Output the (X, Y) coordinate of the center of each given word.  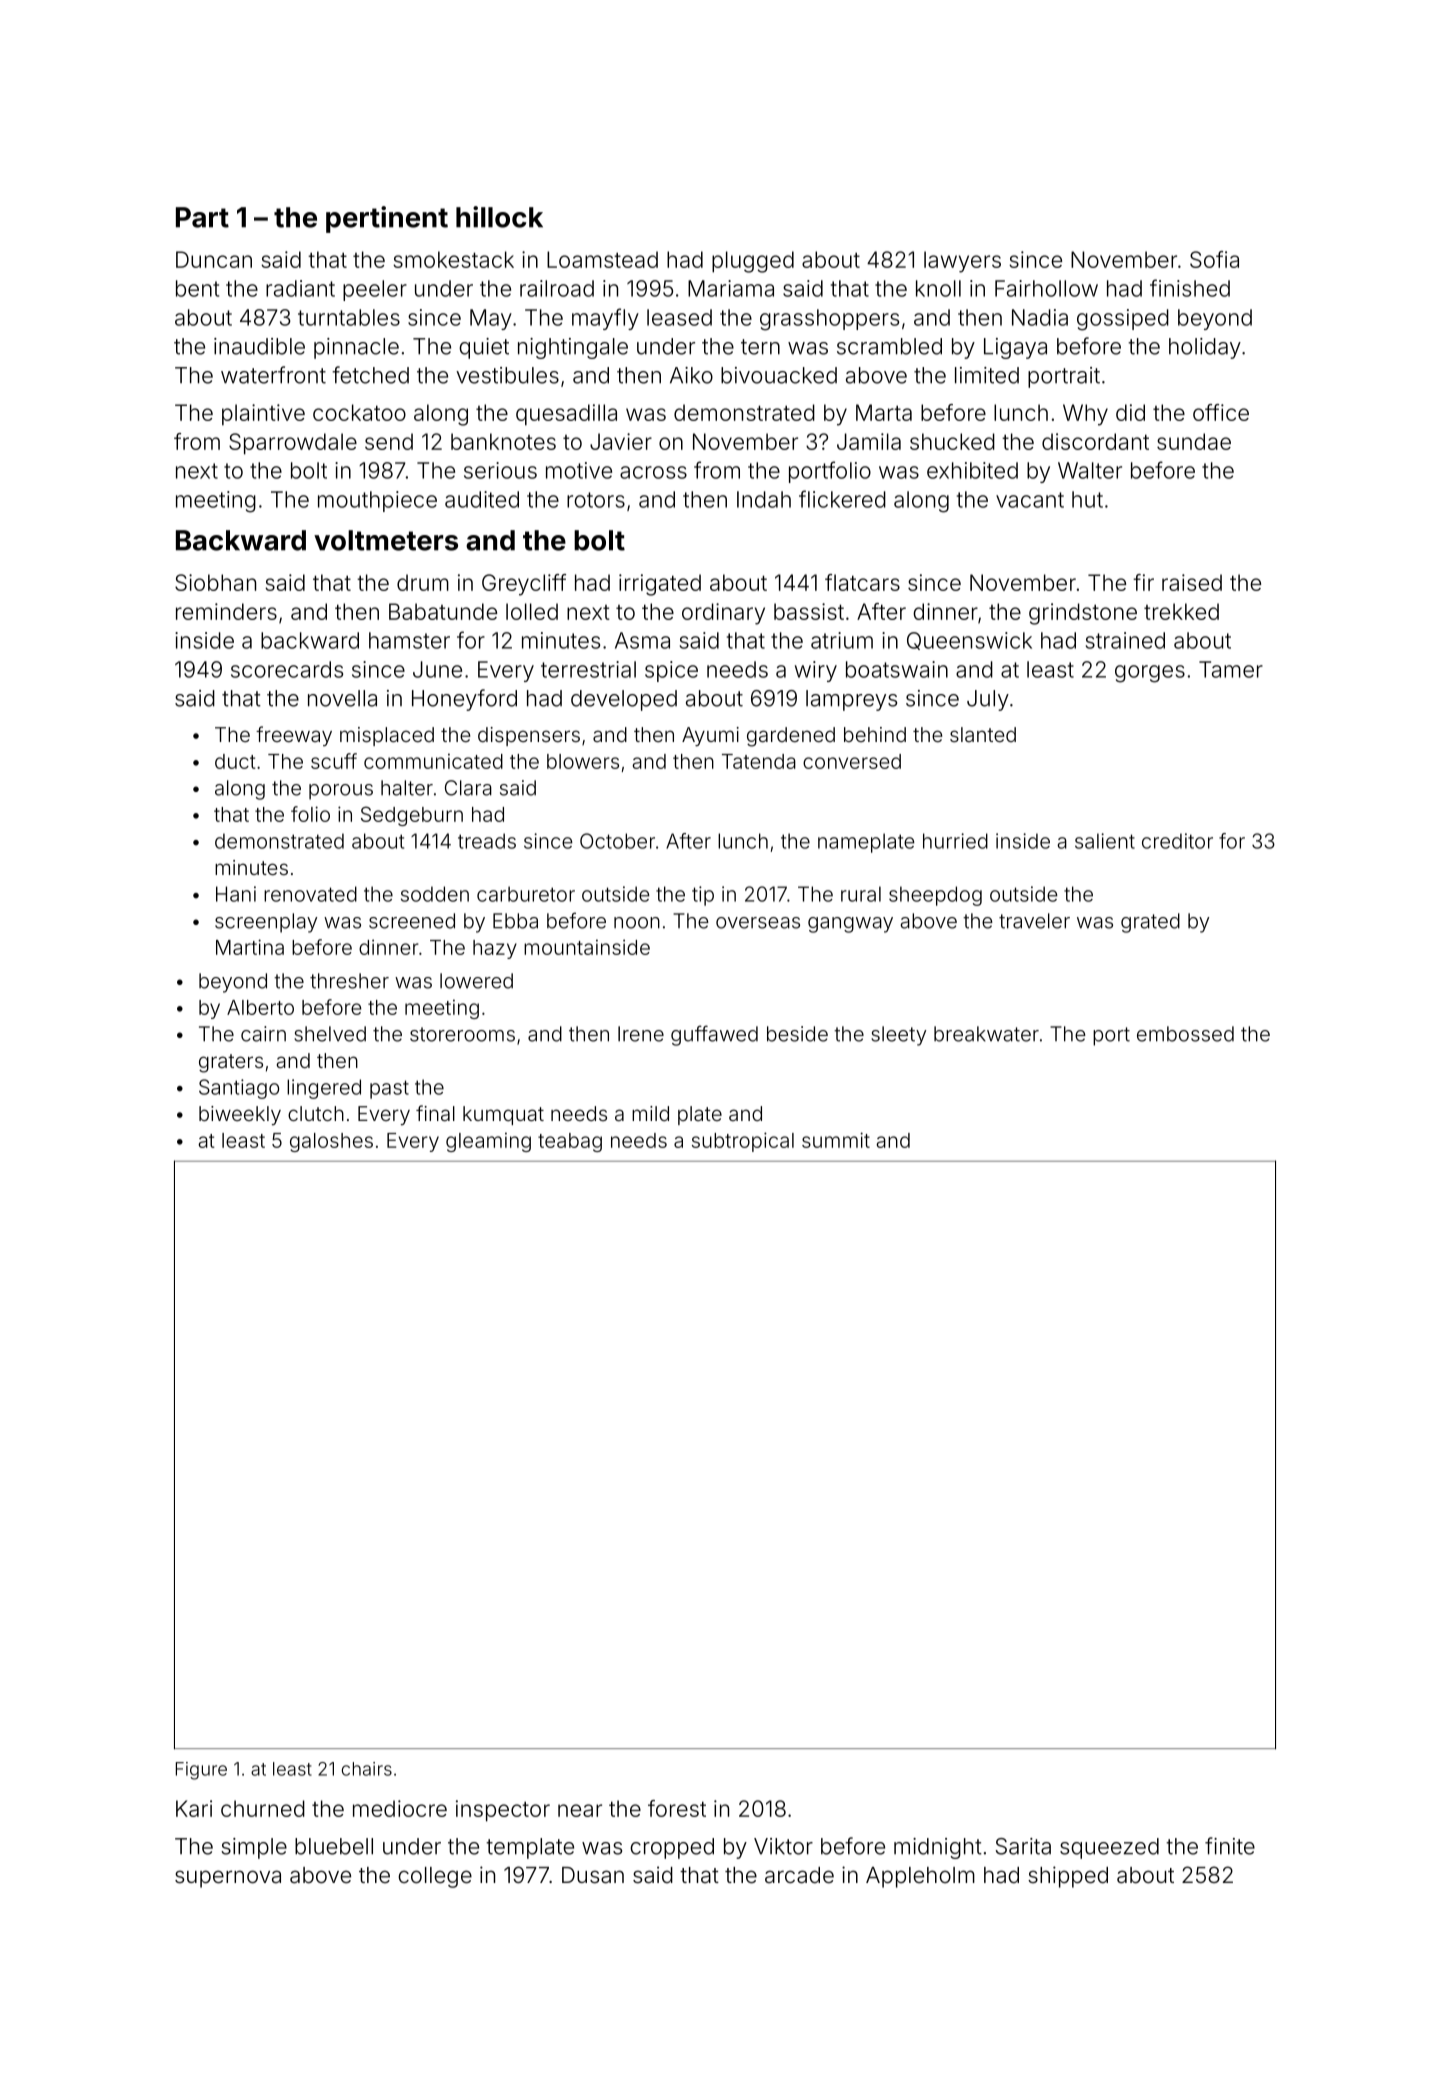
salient (1105, 841)
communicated (433, 761)
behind (875, 734)
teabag (570, 1142)
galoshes (331, 1142)
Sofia (1214, 259)
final (435, 1113)
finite (1230, 1846)
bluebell (334, 1846)
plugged (753, 262)
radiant (300, 288)
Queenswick (969, 641)
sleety (898, 1036)
